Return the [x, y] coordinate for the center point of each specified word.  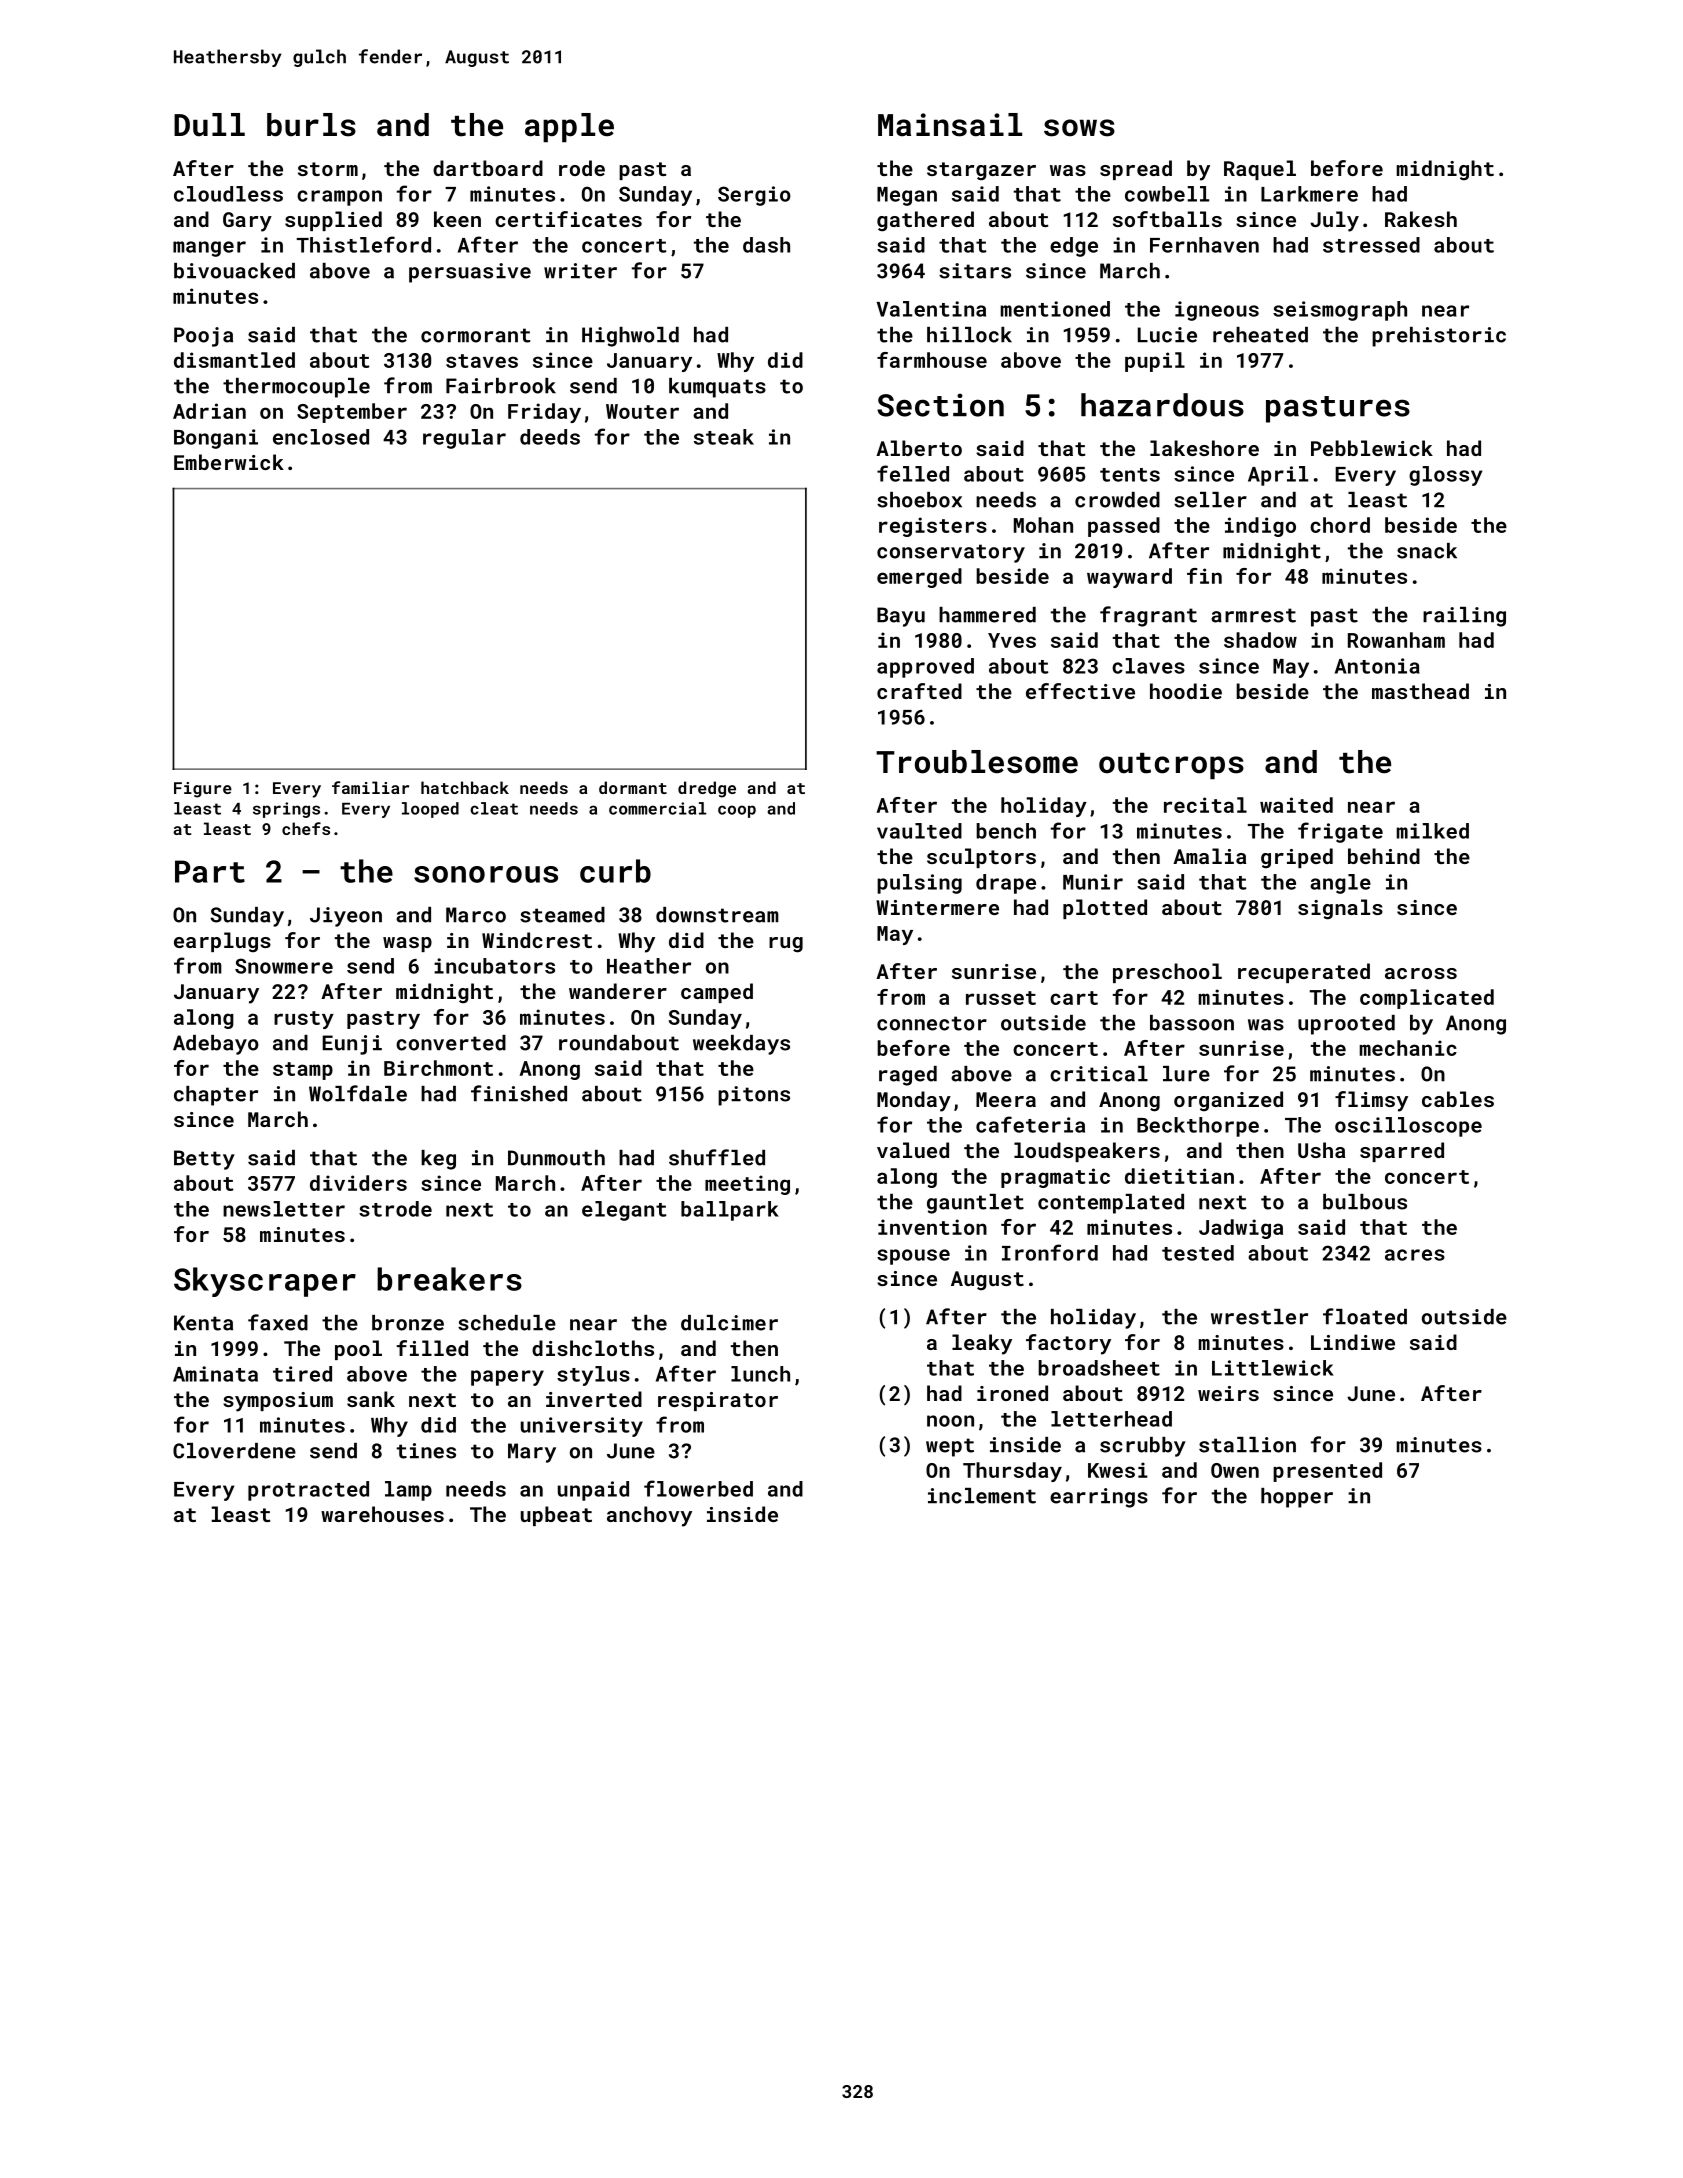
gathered [925, 221]
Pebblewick [1372, 448]
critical [1099, 1074]
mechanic [1408, 1048]
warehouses [382, 1514]
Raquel [1260, 170]
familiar [370, 787]
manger [209, 249]
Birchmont [438, 1068]
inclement [982, 1496]
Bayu [901, 617]
